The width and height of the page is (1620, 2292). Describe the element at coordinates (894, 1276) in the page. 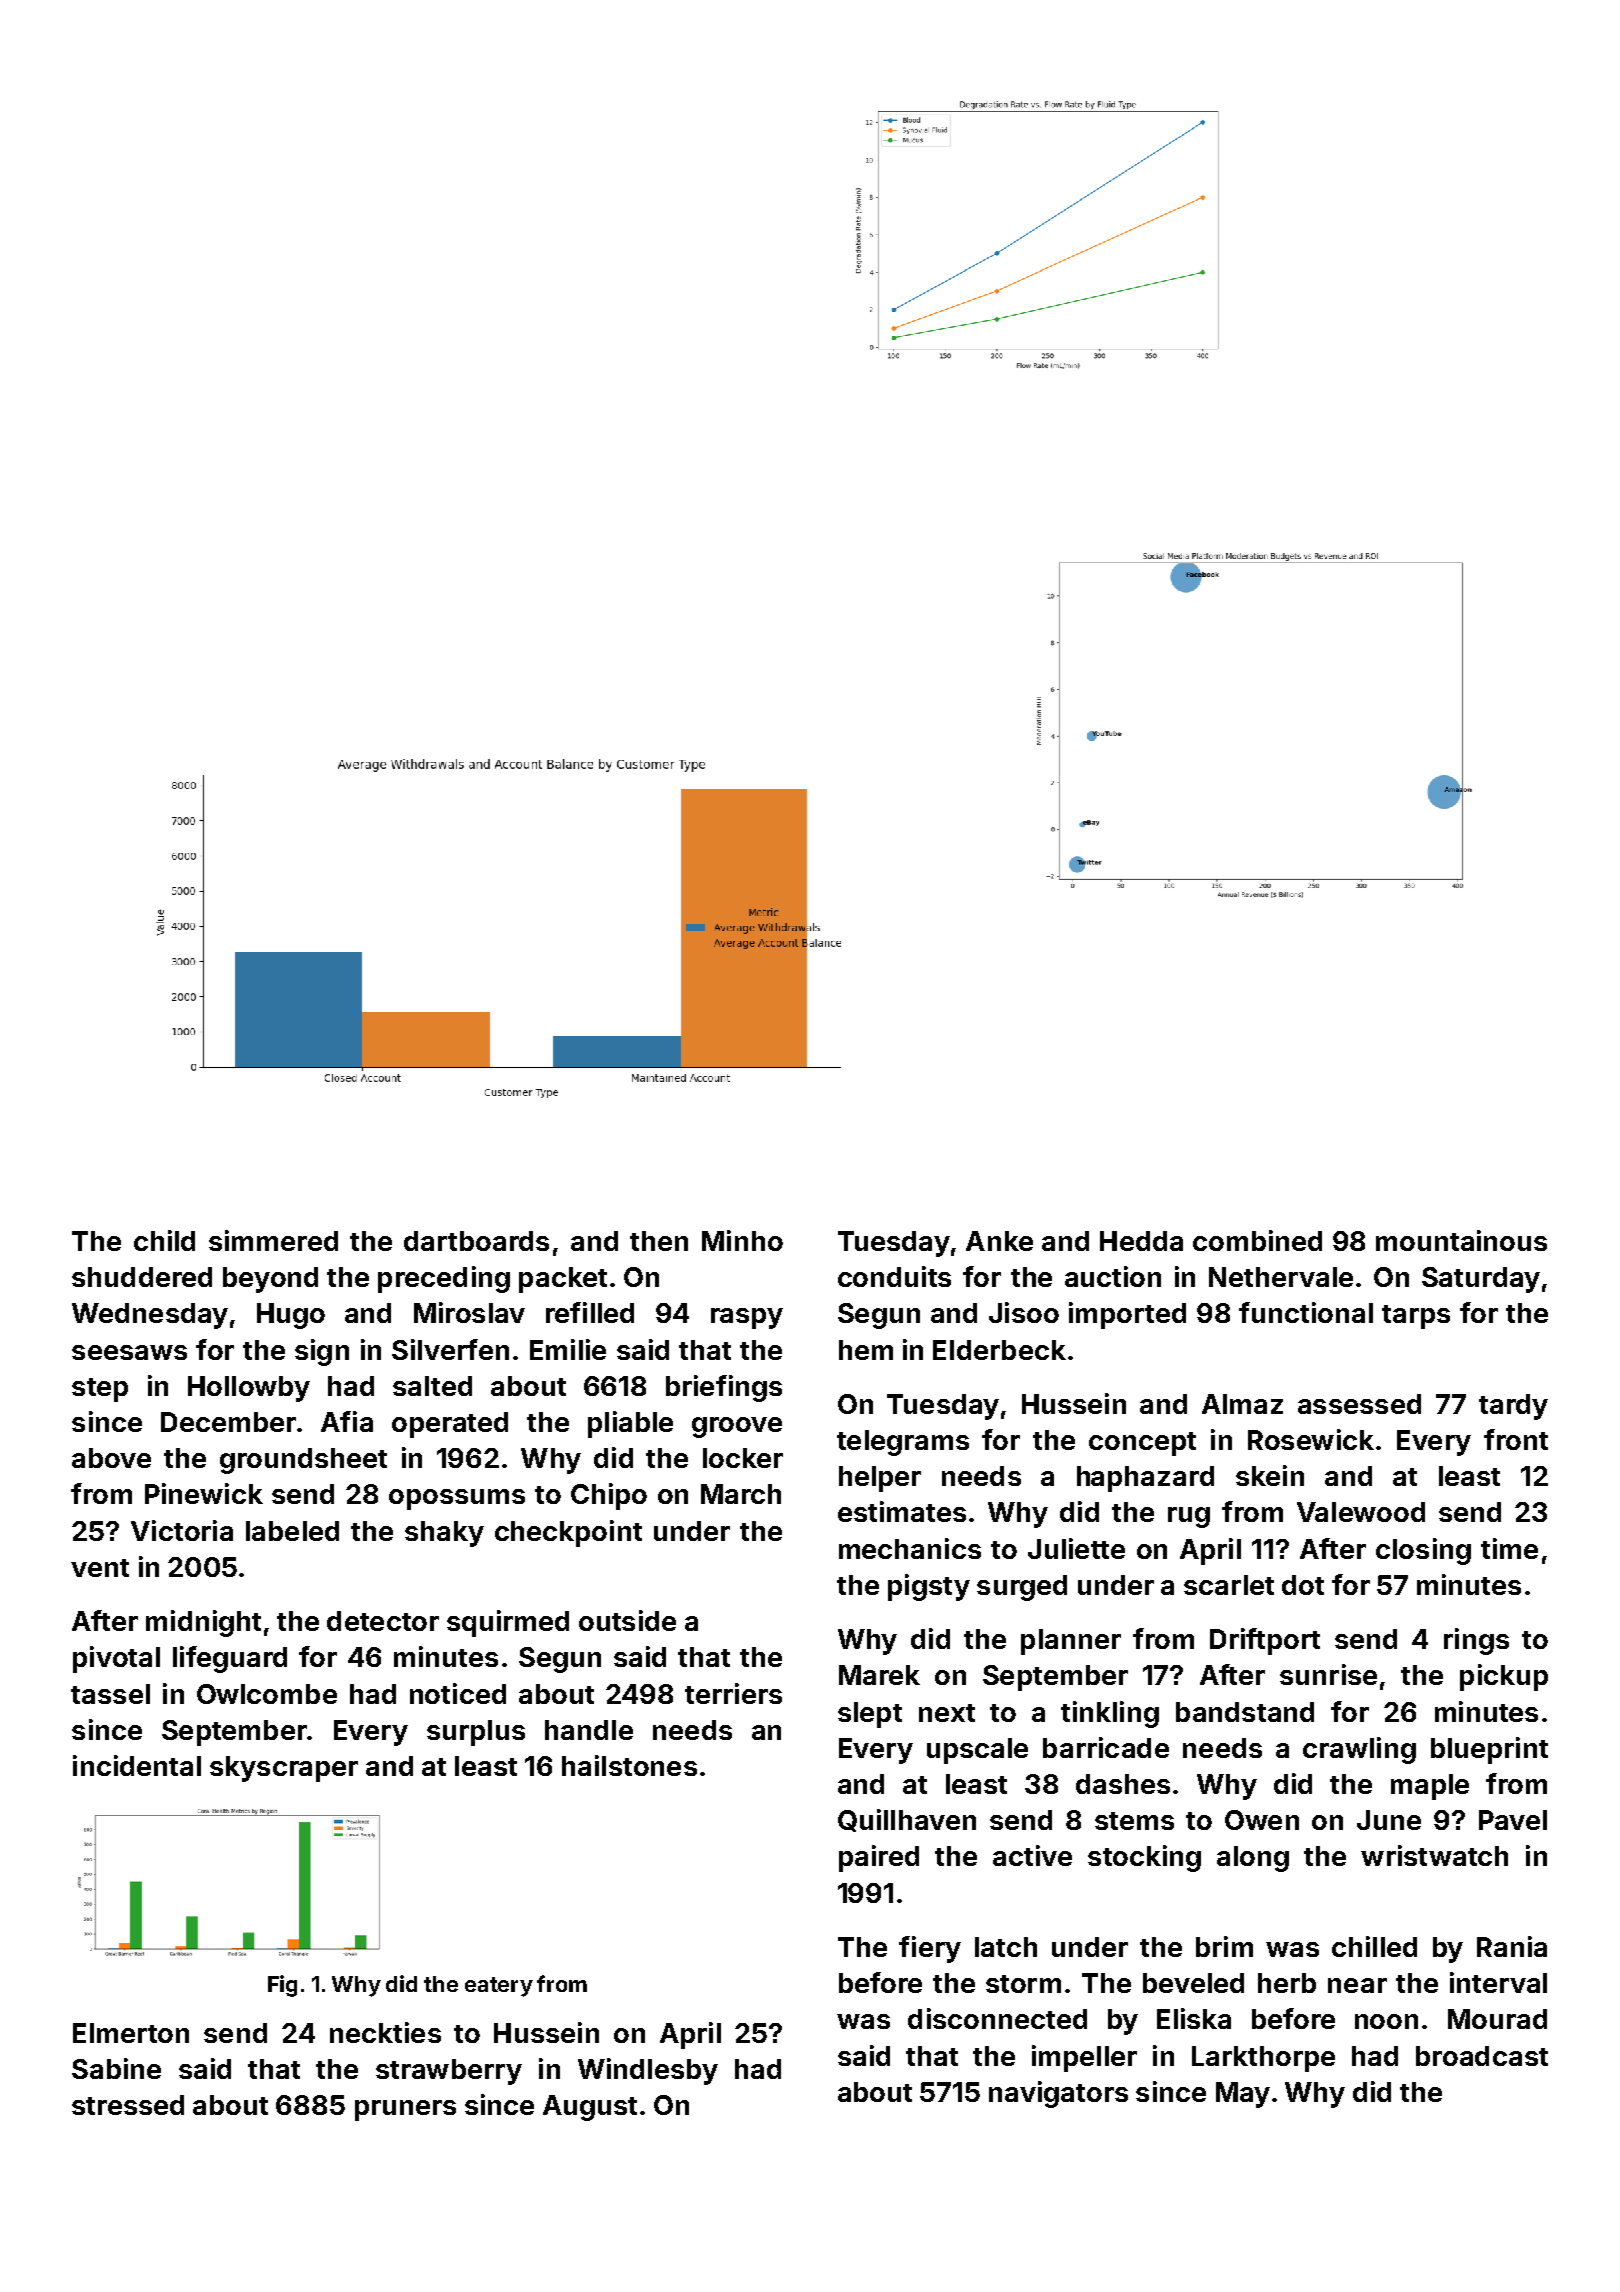

I see `conduits` at that location.
